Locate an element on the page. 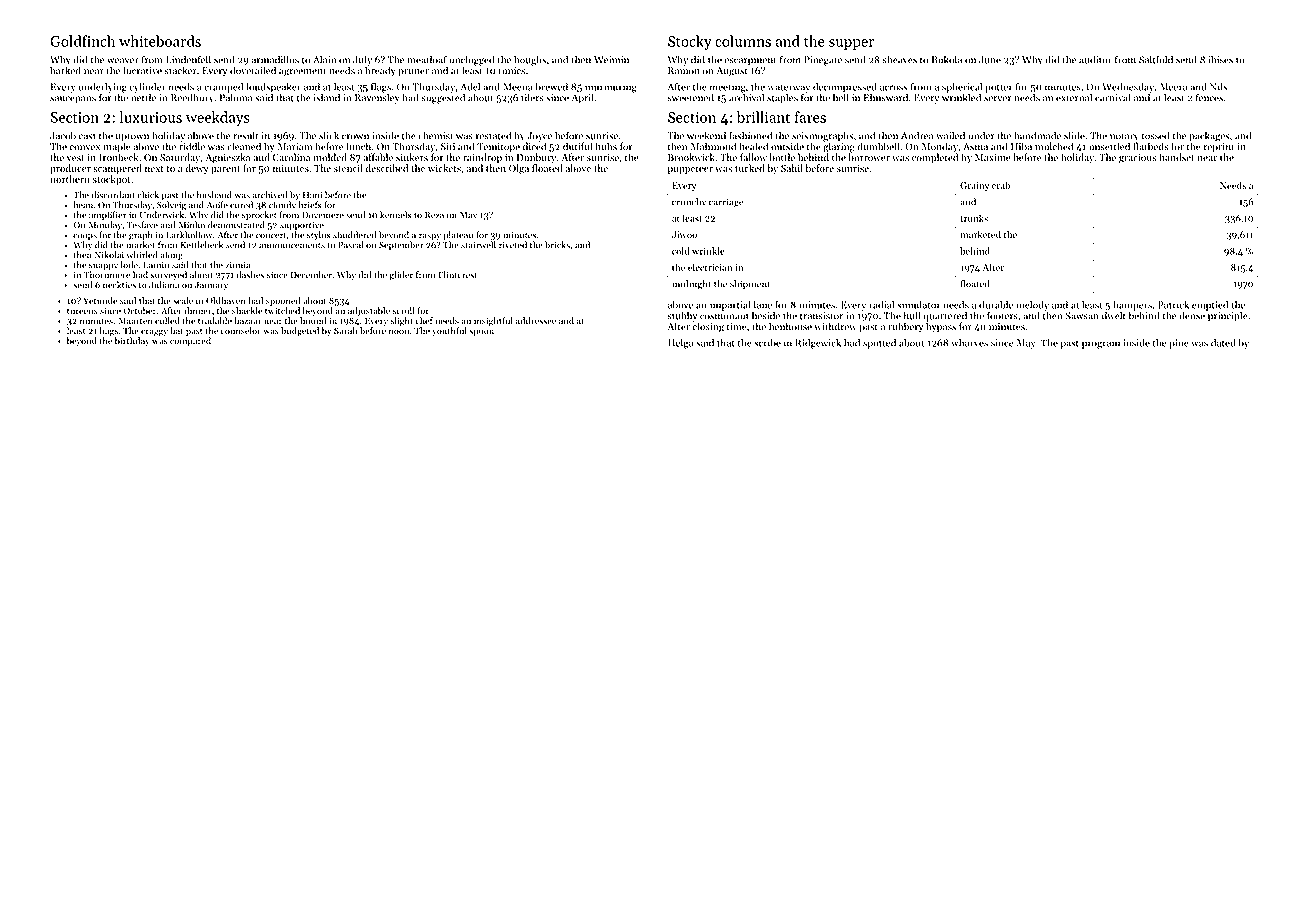  dovetailed is located at coordinates (253, 70).
